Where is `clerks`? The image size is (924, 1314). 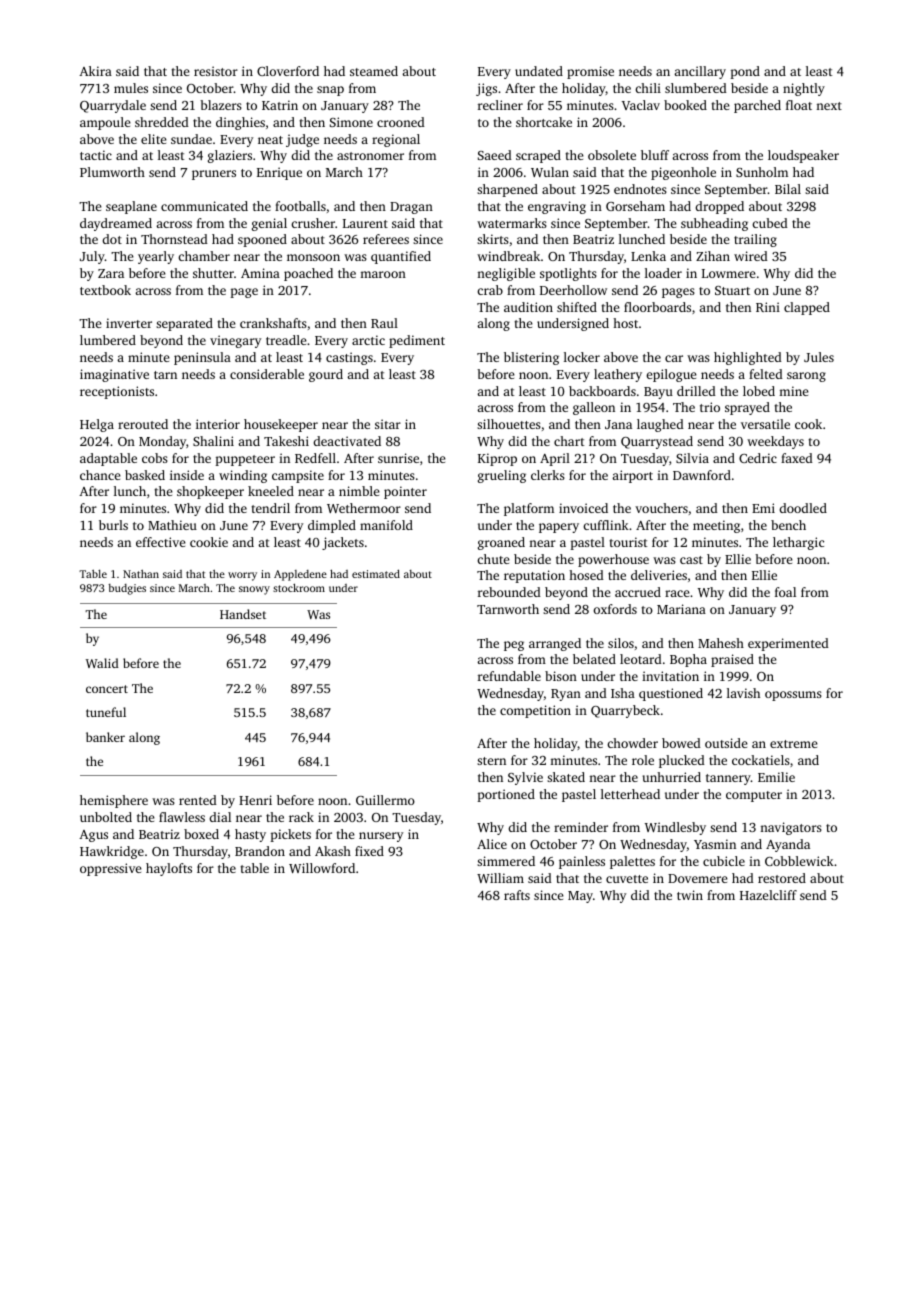
clerks is located at coordinates (548, 475).
